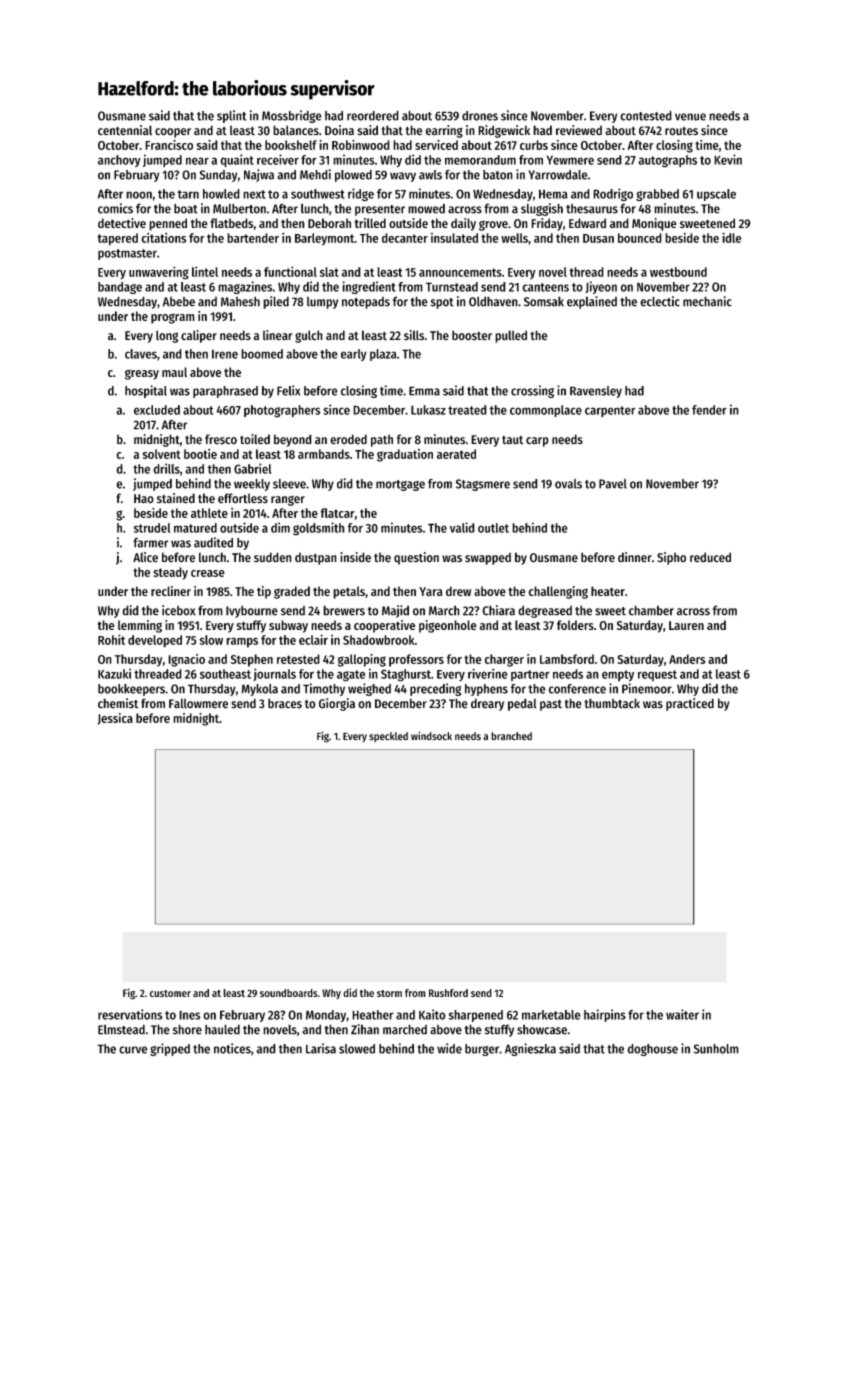 The height and width of the page is (1400, 849). What do you see at coordinates (222, 1029) in the page?
I see `hauled` at bounding box center [222, 1029].
